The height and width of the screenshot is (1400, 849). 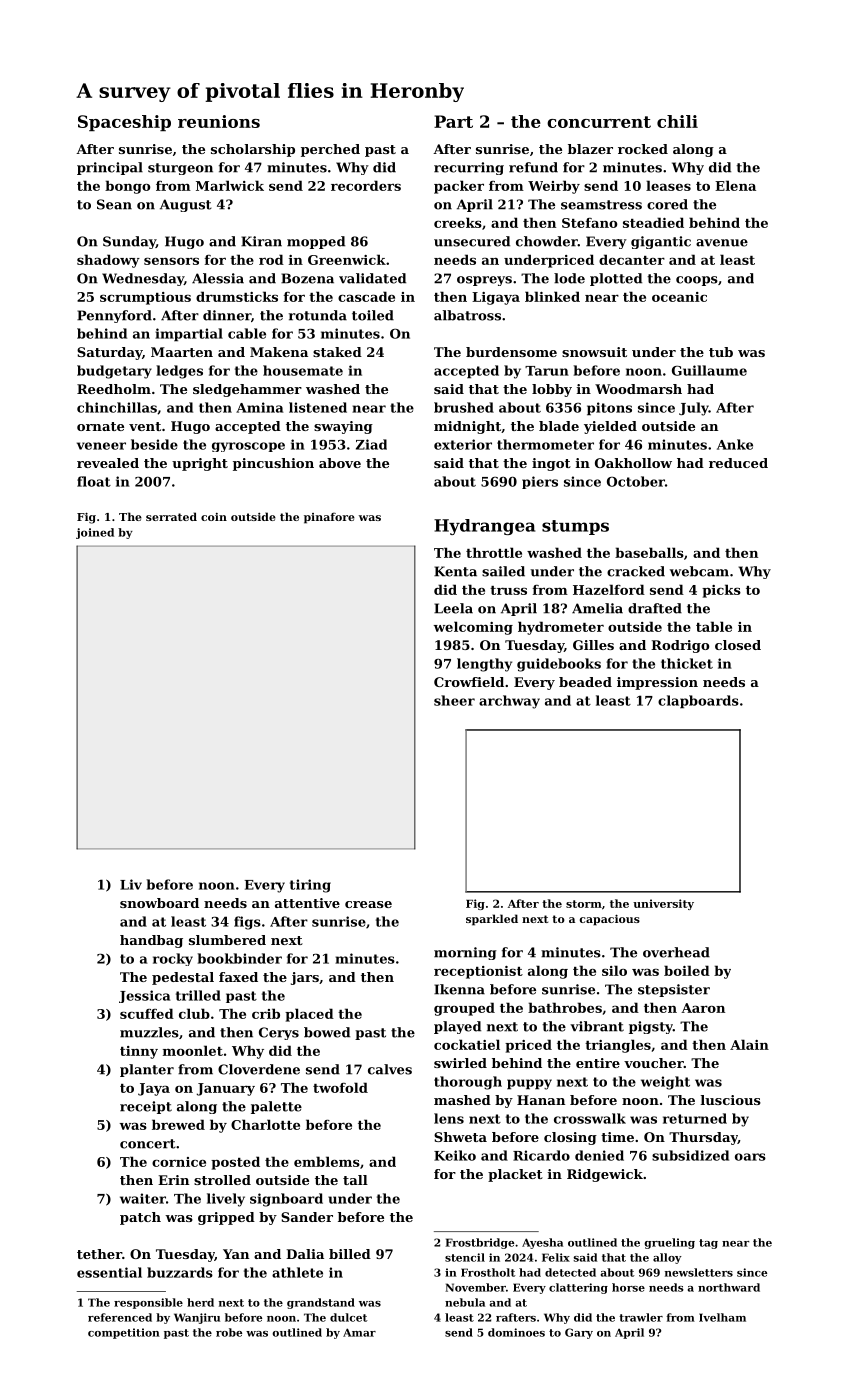 What do you see at coordinates (484, 281) in the screenshot?
I see `ospreys` at bounding box center [484, 281].
